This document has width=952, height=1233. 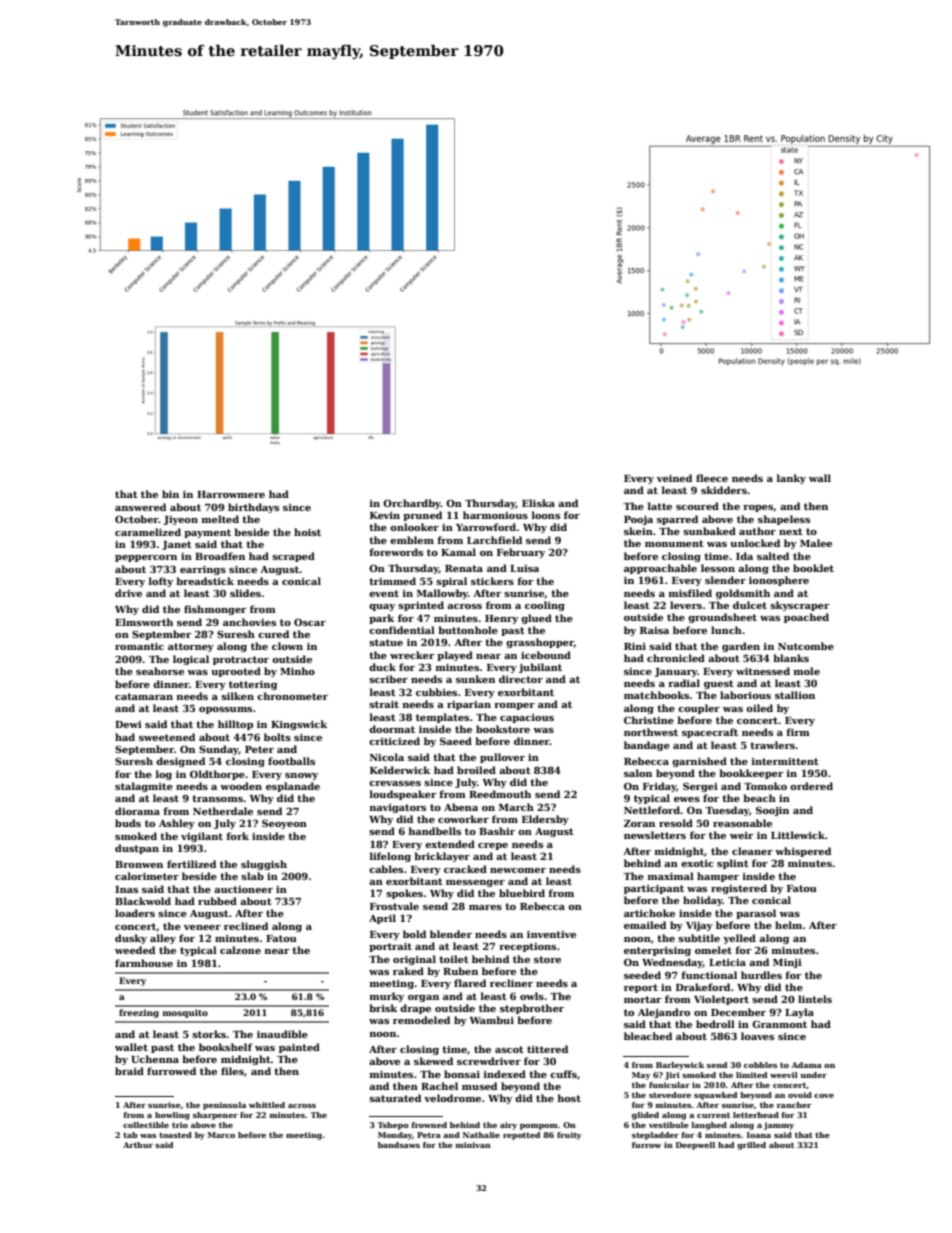 What do you see at coordinates (307, 532) in the document?
I see `hoist` at bounding box center [307, 532].
